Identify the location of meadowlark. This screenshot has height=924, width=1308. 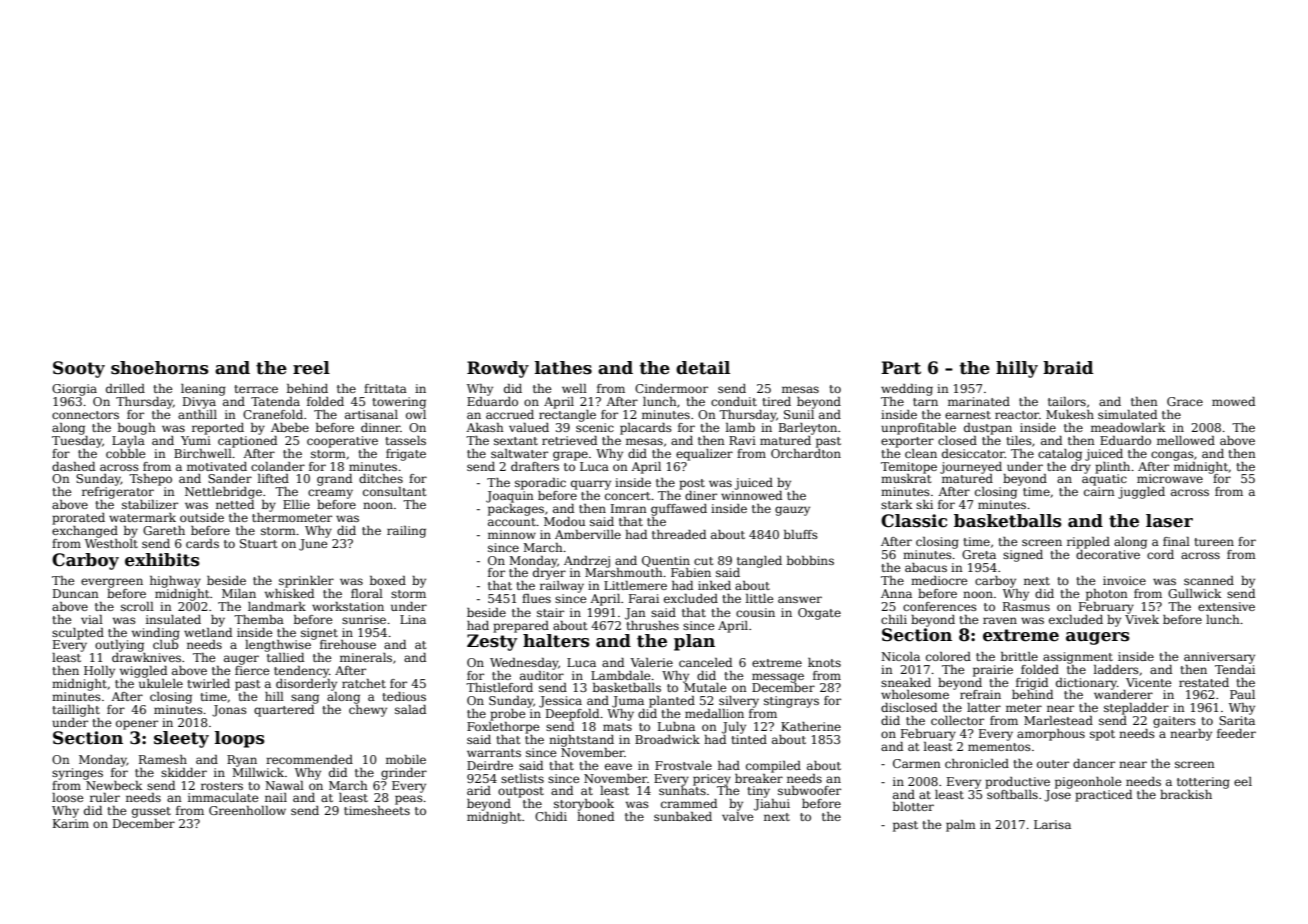
(1128, 427).
